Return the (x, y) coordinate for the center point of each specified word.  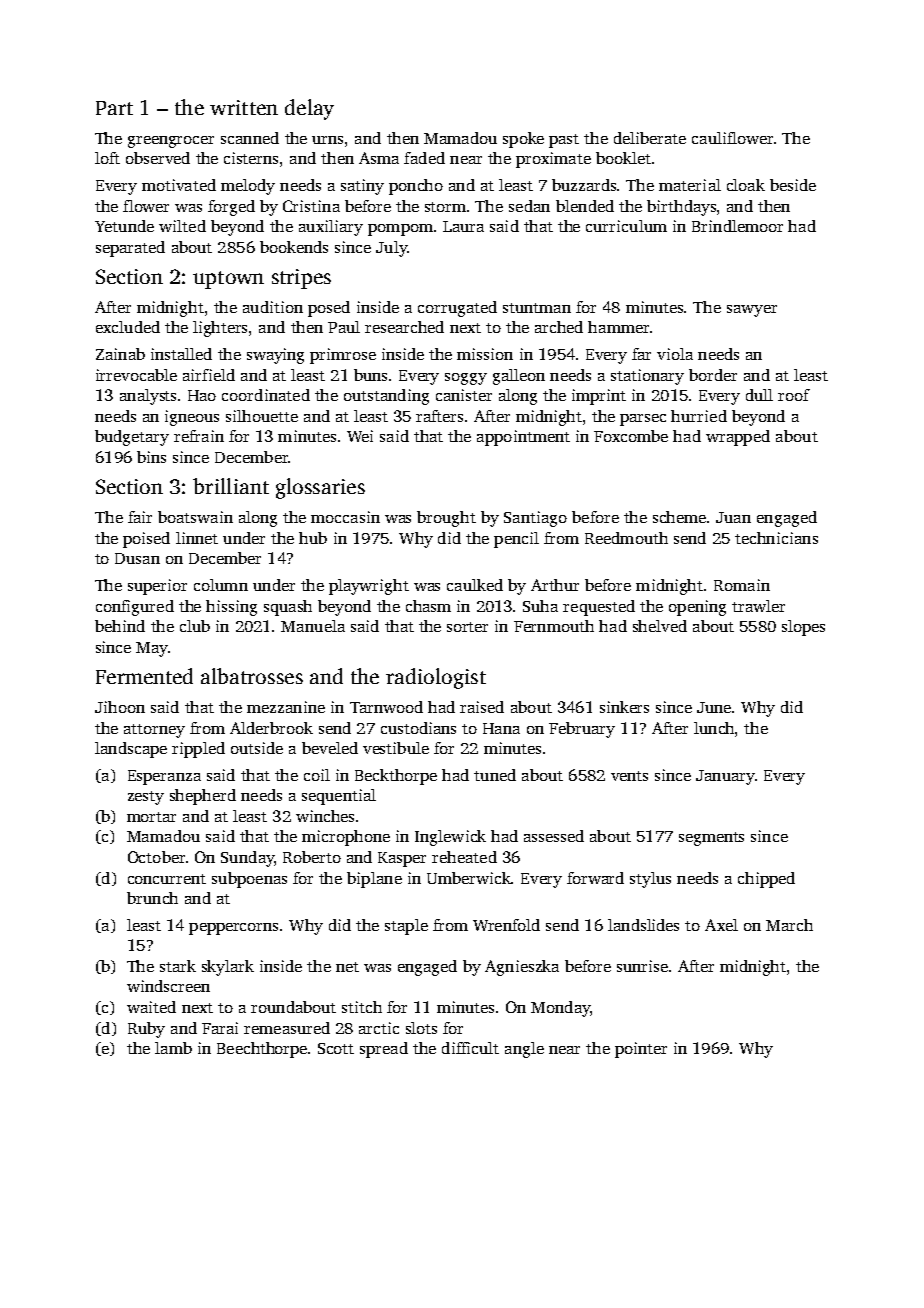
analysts (148, 397)
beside (793, 185)
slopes (803, 628)
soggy (466, 379)
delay (309, 109)
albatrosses (252, 676)
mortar (151, 817)
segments (711, 839)
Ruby (146, 1030)
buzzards (585, 185)
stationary (647, 377)
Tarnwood (386, 707)
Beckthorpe (396, 777)
